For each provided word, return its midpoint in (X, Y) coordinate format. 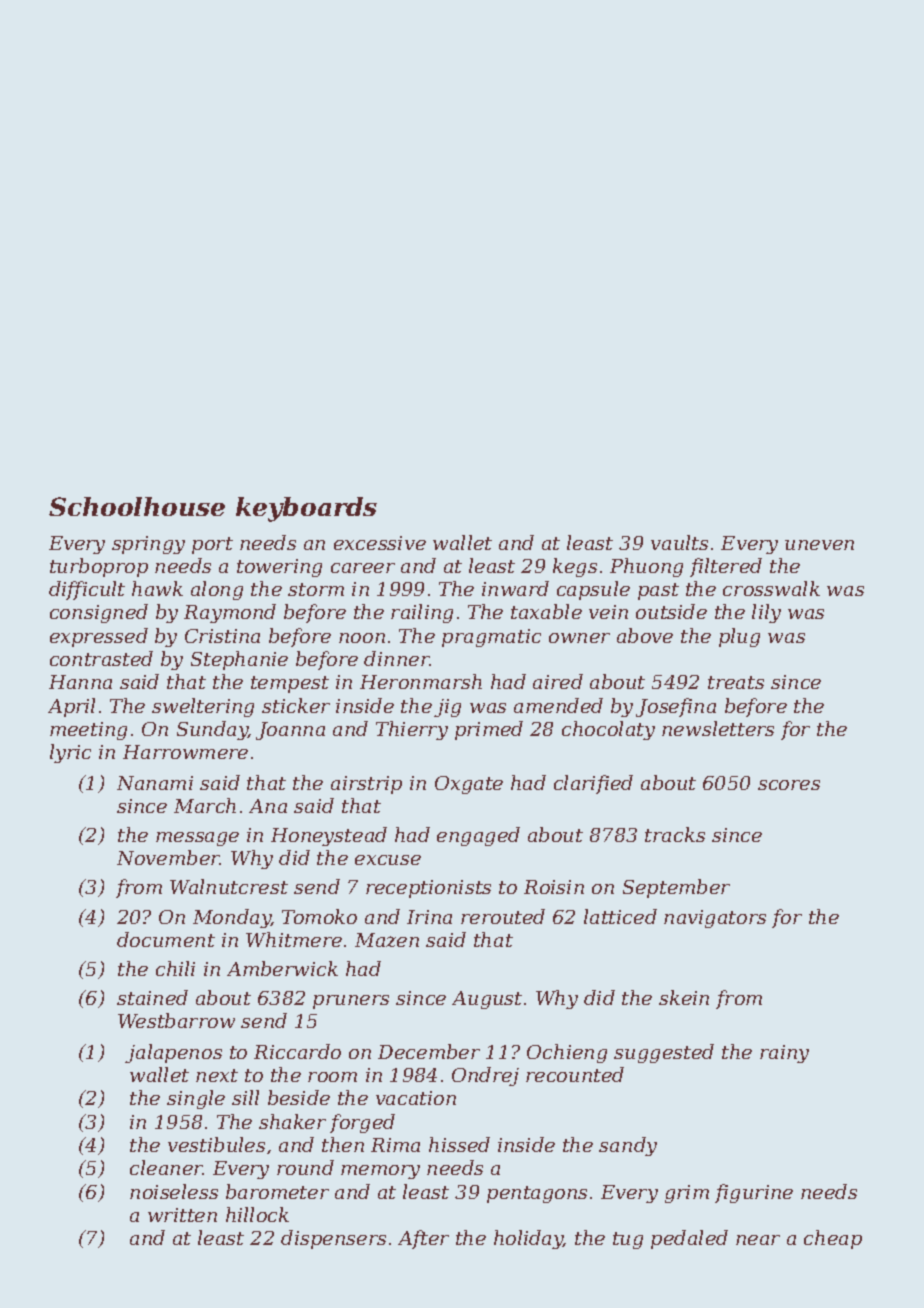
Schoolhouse (137, 506)
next (217, 1075)
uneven (819, 545)
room (332, 1077)
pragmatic (491, 638)
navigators (715, 919)
